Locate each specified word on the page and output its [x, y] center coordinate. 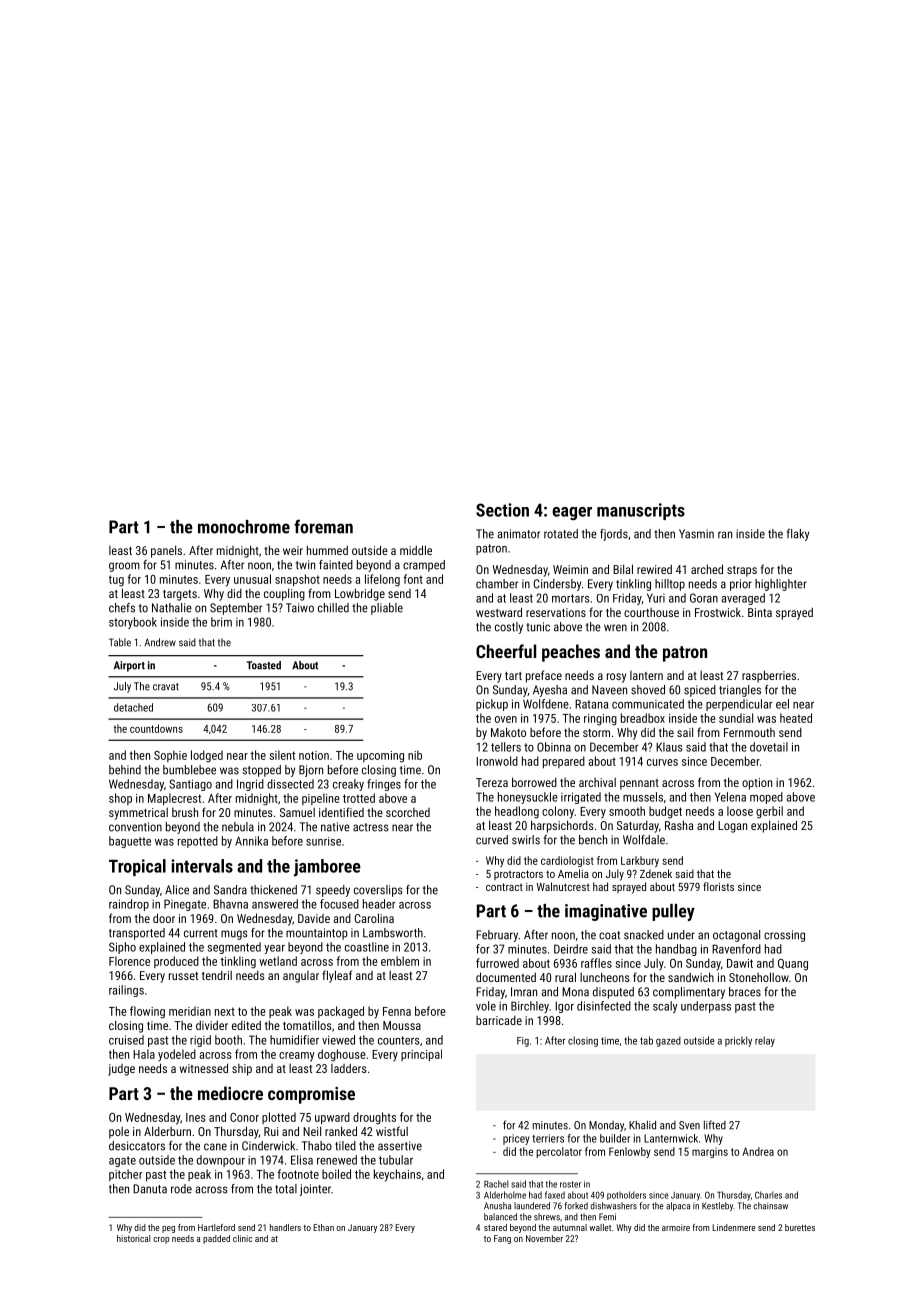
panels [166, 551]
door [164, 918]
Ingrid [250, 785]
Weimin [570, 569]
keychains [397, 1175]
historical [133, 1238]
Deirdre [571, 949]
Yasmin [696, 534]
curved [492, 840]
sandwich [691, 977]
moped [766, 798]
